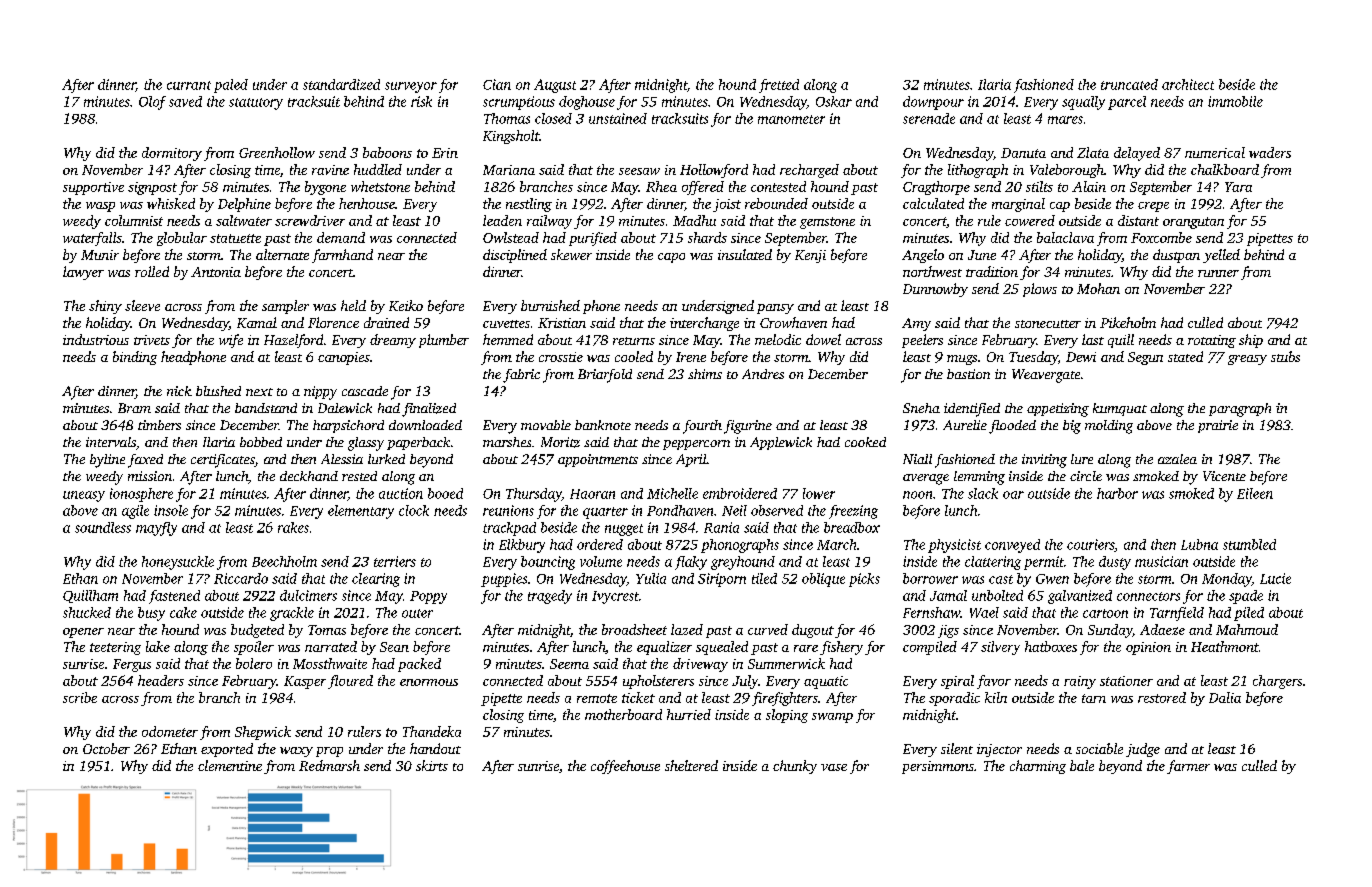 The width and height of the page is (1372, 887). What do you see at coordinates (779, 86) in the page?
I see `fretted` at bounding box center [779, 86].
